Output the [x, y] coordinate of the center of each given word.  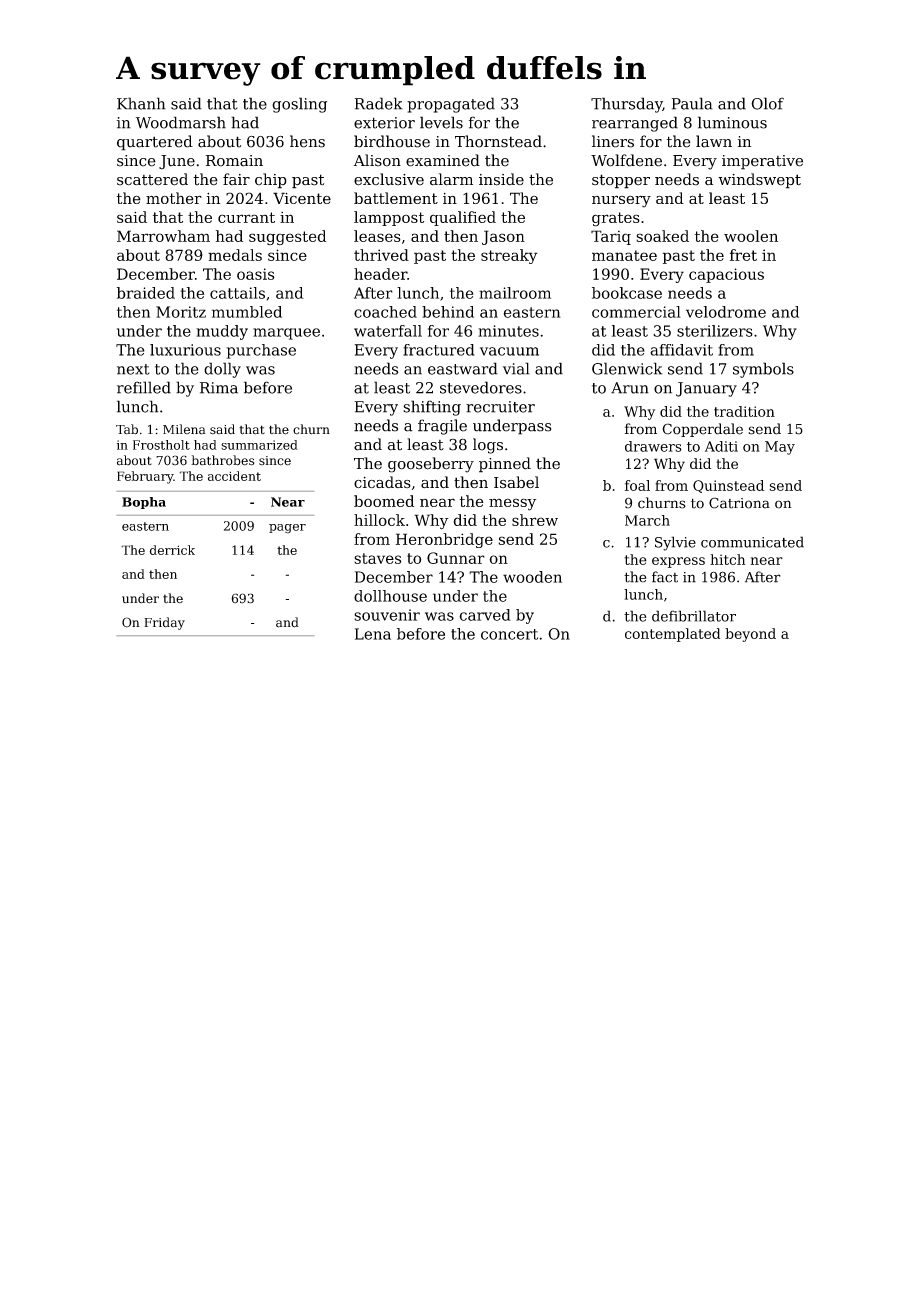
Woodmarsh [181, 122]
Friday [164, 623]
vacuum [509, 351]
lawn [714, 141]
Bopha [144, 503]
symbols [763, 370]
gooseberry [431, 465]
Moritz [181, 312]
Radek [379, 103]
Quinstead [728, 486]
